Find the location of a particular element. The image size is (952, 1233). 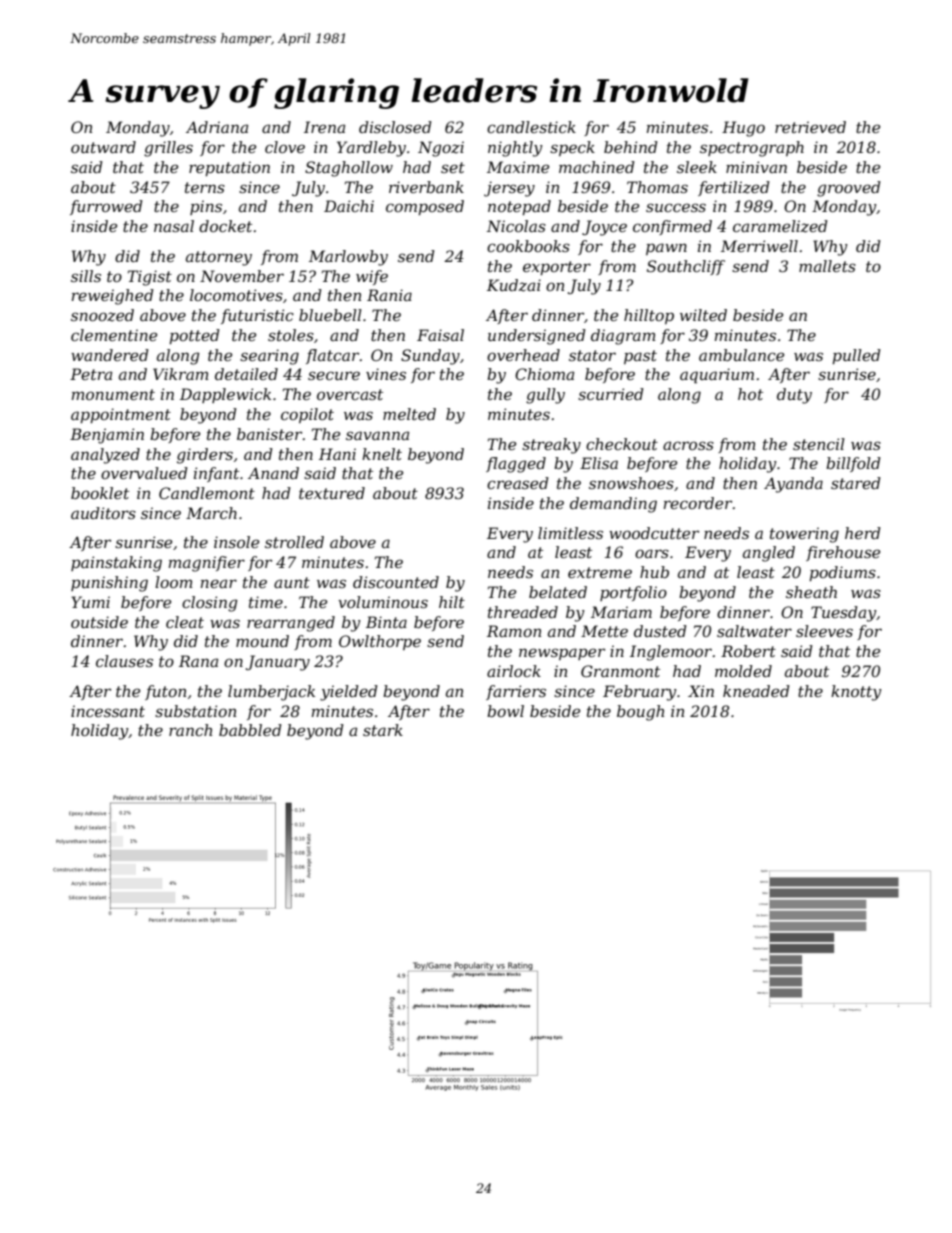

stark is located at coordinates (383, 730).
